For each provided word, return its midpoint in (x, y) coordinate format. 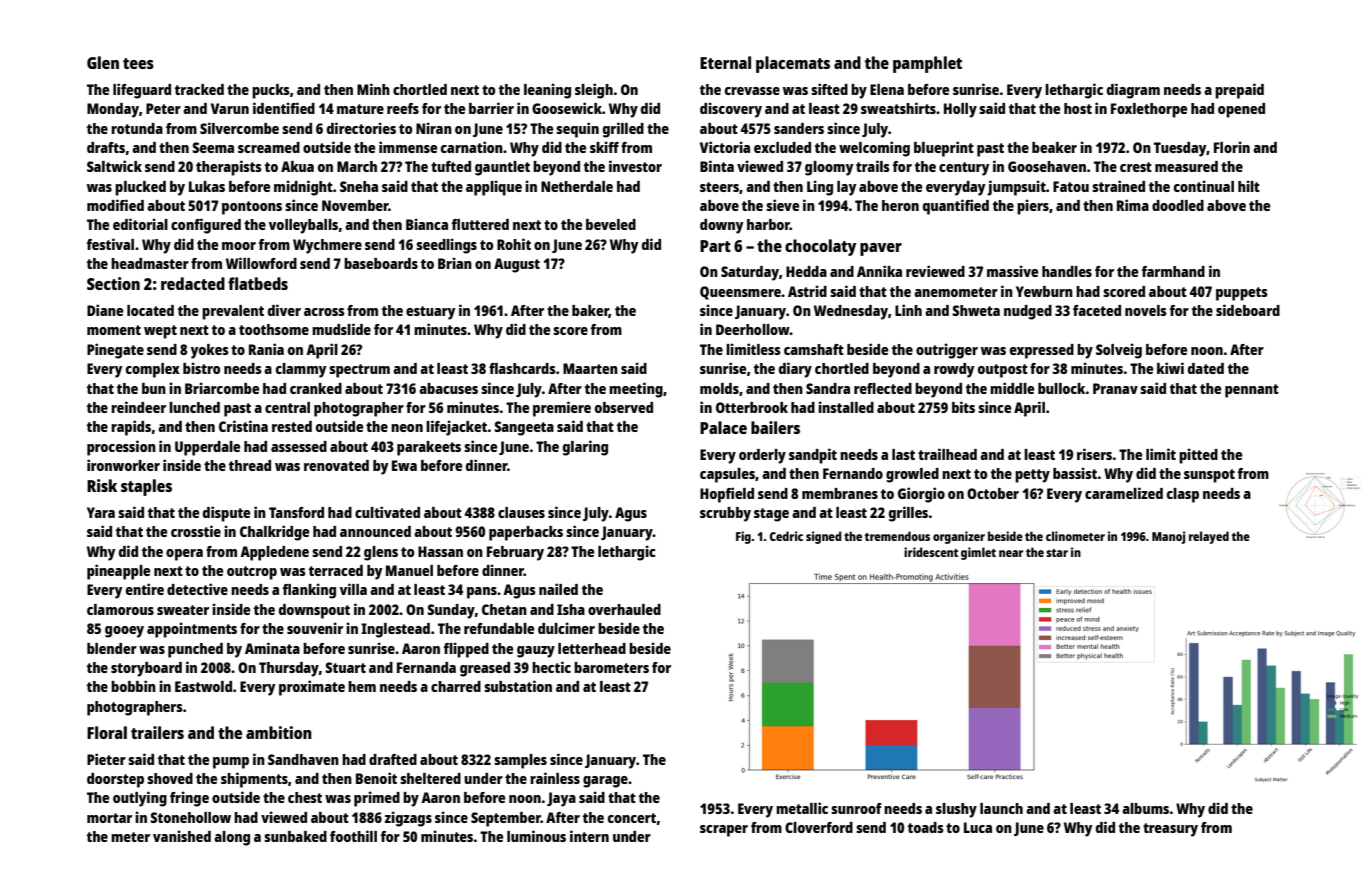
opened (1241, 110)
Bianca (427, 224)
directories (361, 128)
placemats (793, 64)
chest (305, 797)
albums (1145, 808)
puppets (1242, 294)
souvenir (315, 628)
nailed (558, 589)
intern (589, 836)
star (1057, 553)
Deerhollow (753, 329)
